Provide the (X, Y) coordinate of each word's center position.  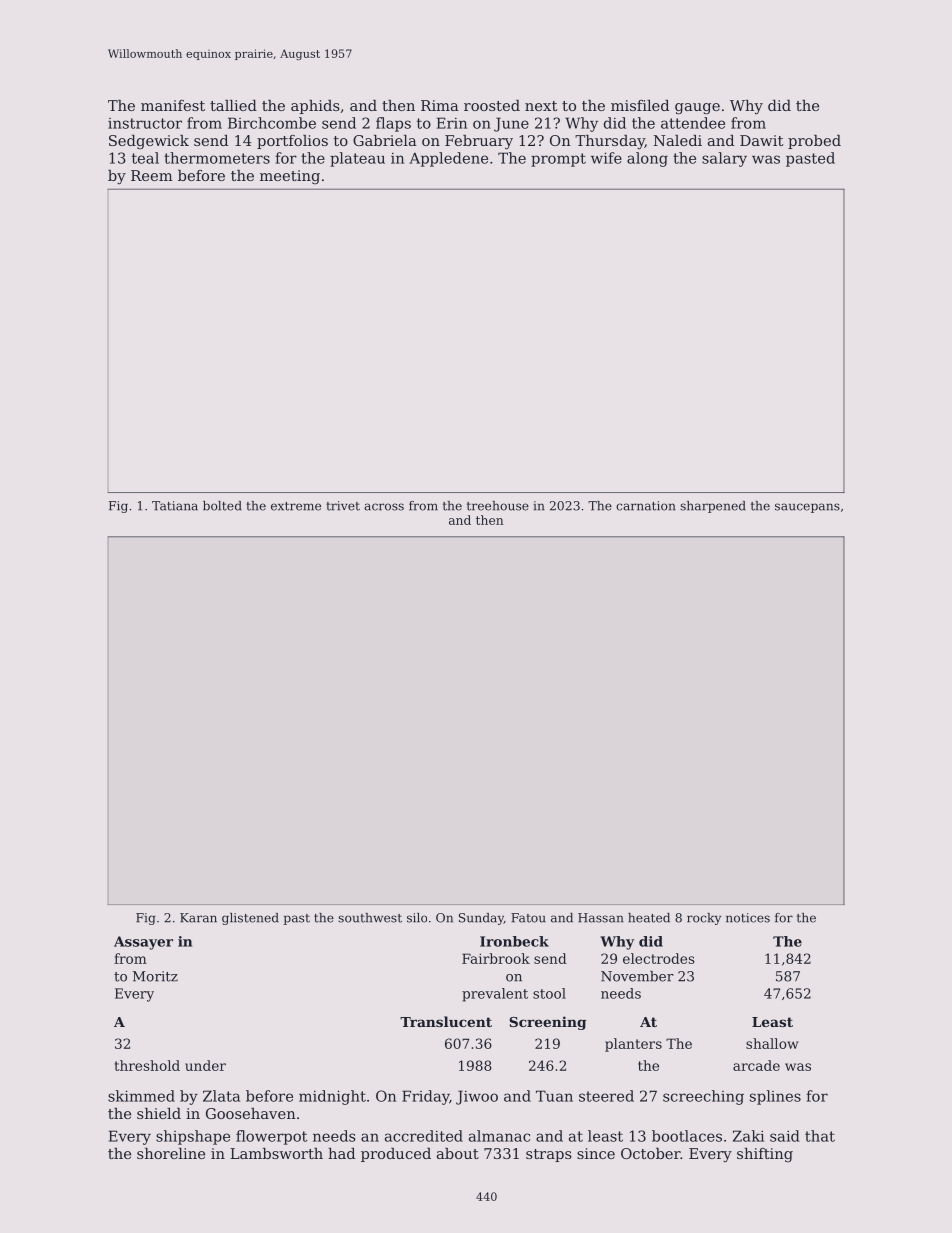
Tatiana (175, 506)
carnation (646, 506)
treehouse (498, 506)
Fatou (528, 918)
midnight (332, 1097)
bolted (222, 506)
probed (814, 142)
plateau (357, 159)
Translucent (446, 1021)
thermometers (217, 158)
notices (748, 918)
